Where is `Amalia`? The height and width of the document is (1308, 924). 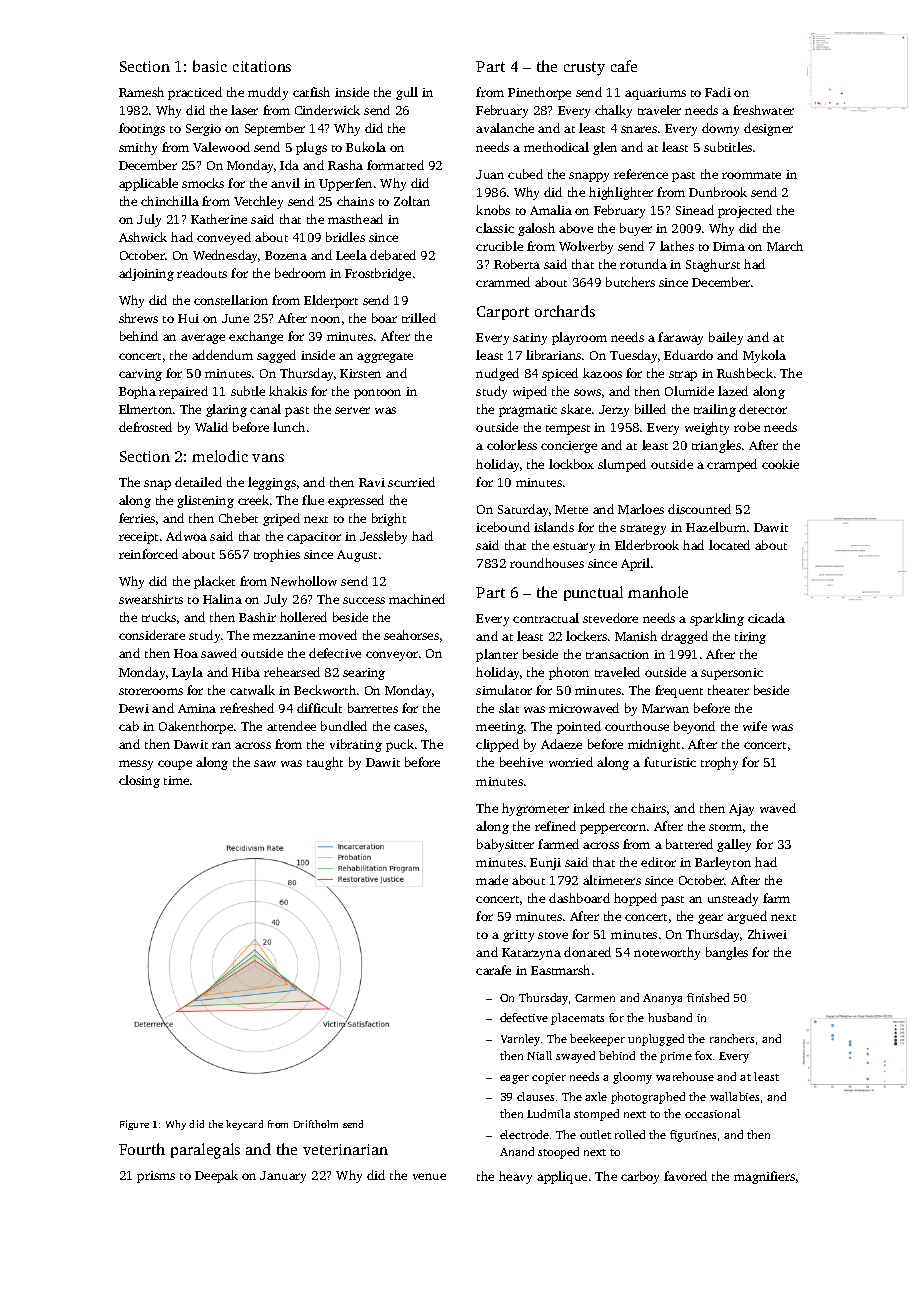 Amalia is located at coordinates (551, 210).
